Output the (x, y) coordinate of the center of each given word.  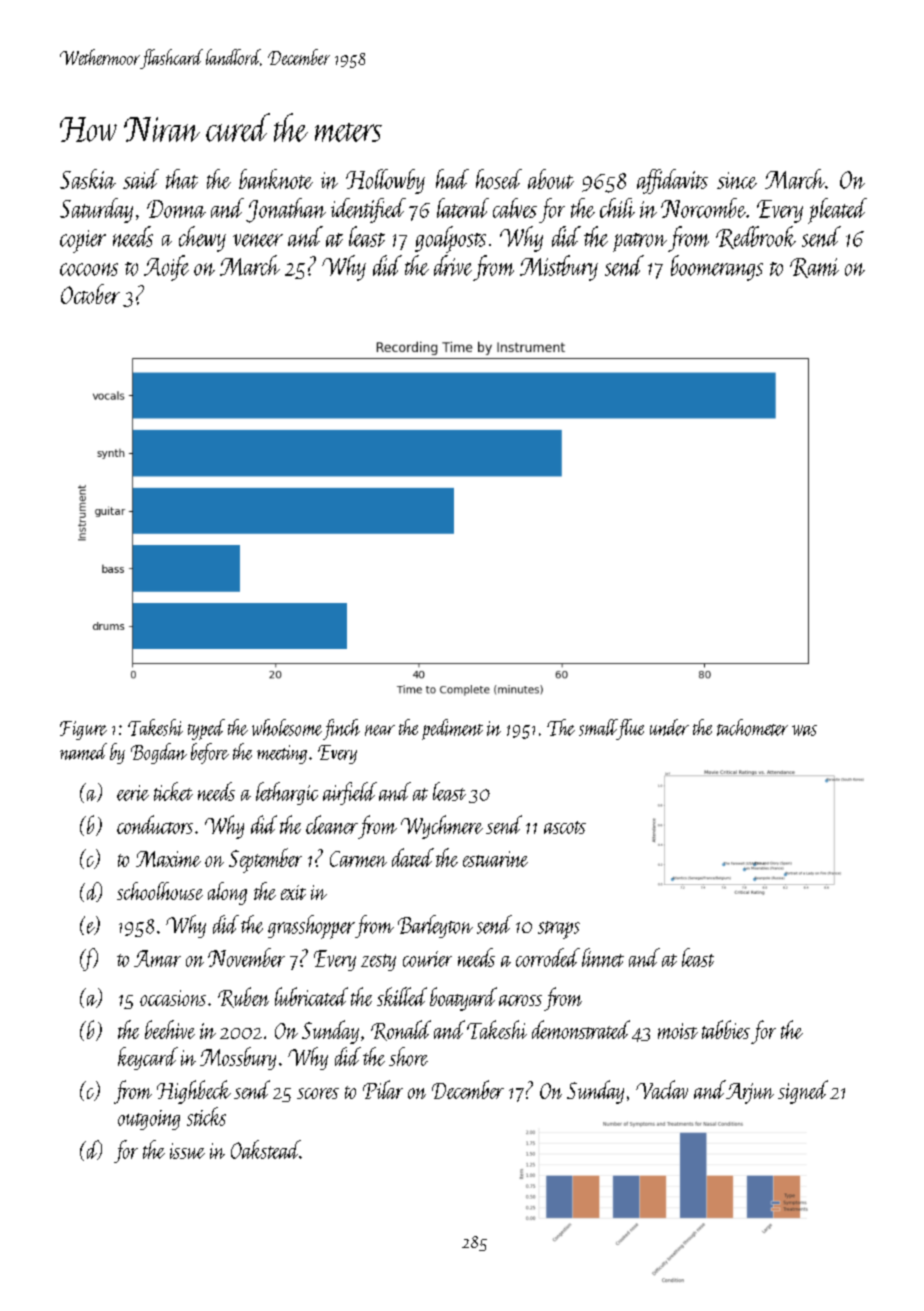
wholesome (287, 727)
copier (83, 241)
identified (368, 210)
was (804, 730)
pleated (837, 211)
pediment (452, 729)
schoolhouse (160, 891)
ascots (565, 827)
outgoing (149, 1120)
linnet (603, 957)
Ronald (401, 1030)
